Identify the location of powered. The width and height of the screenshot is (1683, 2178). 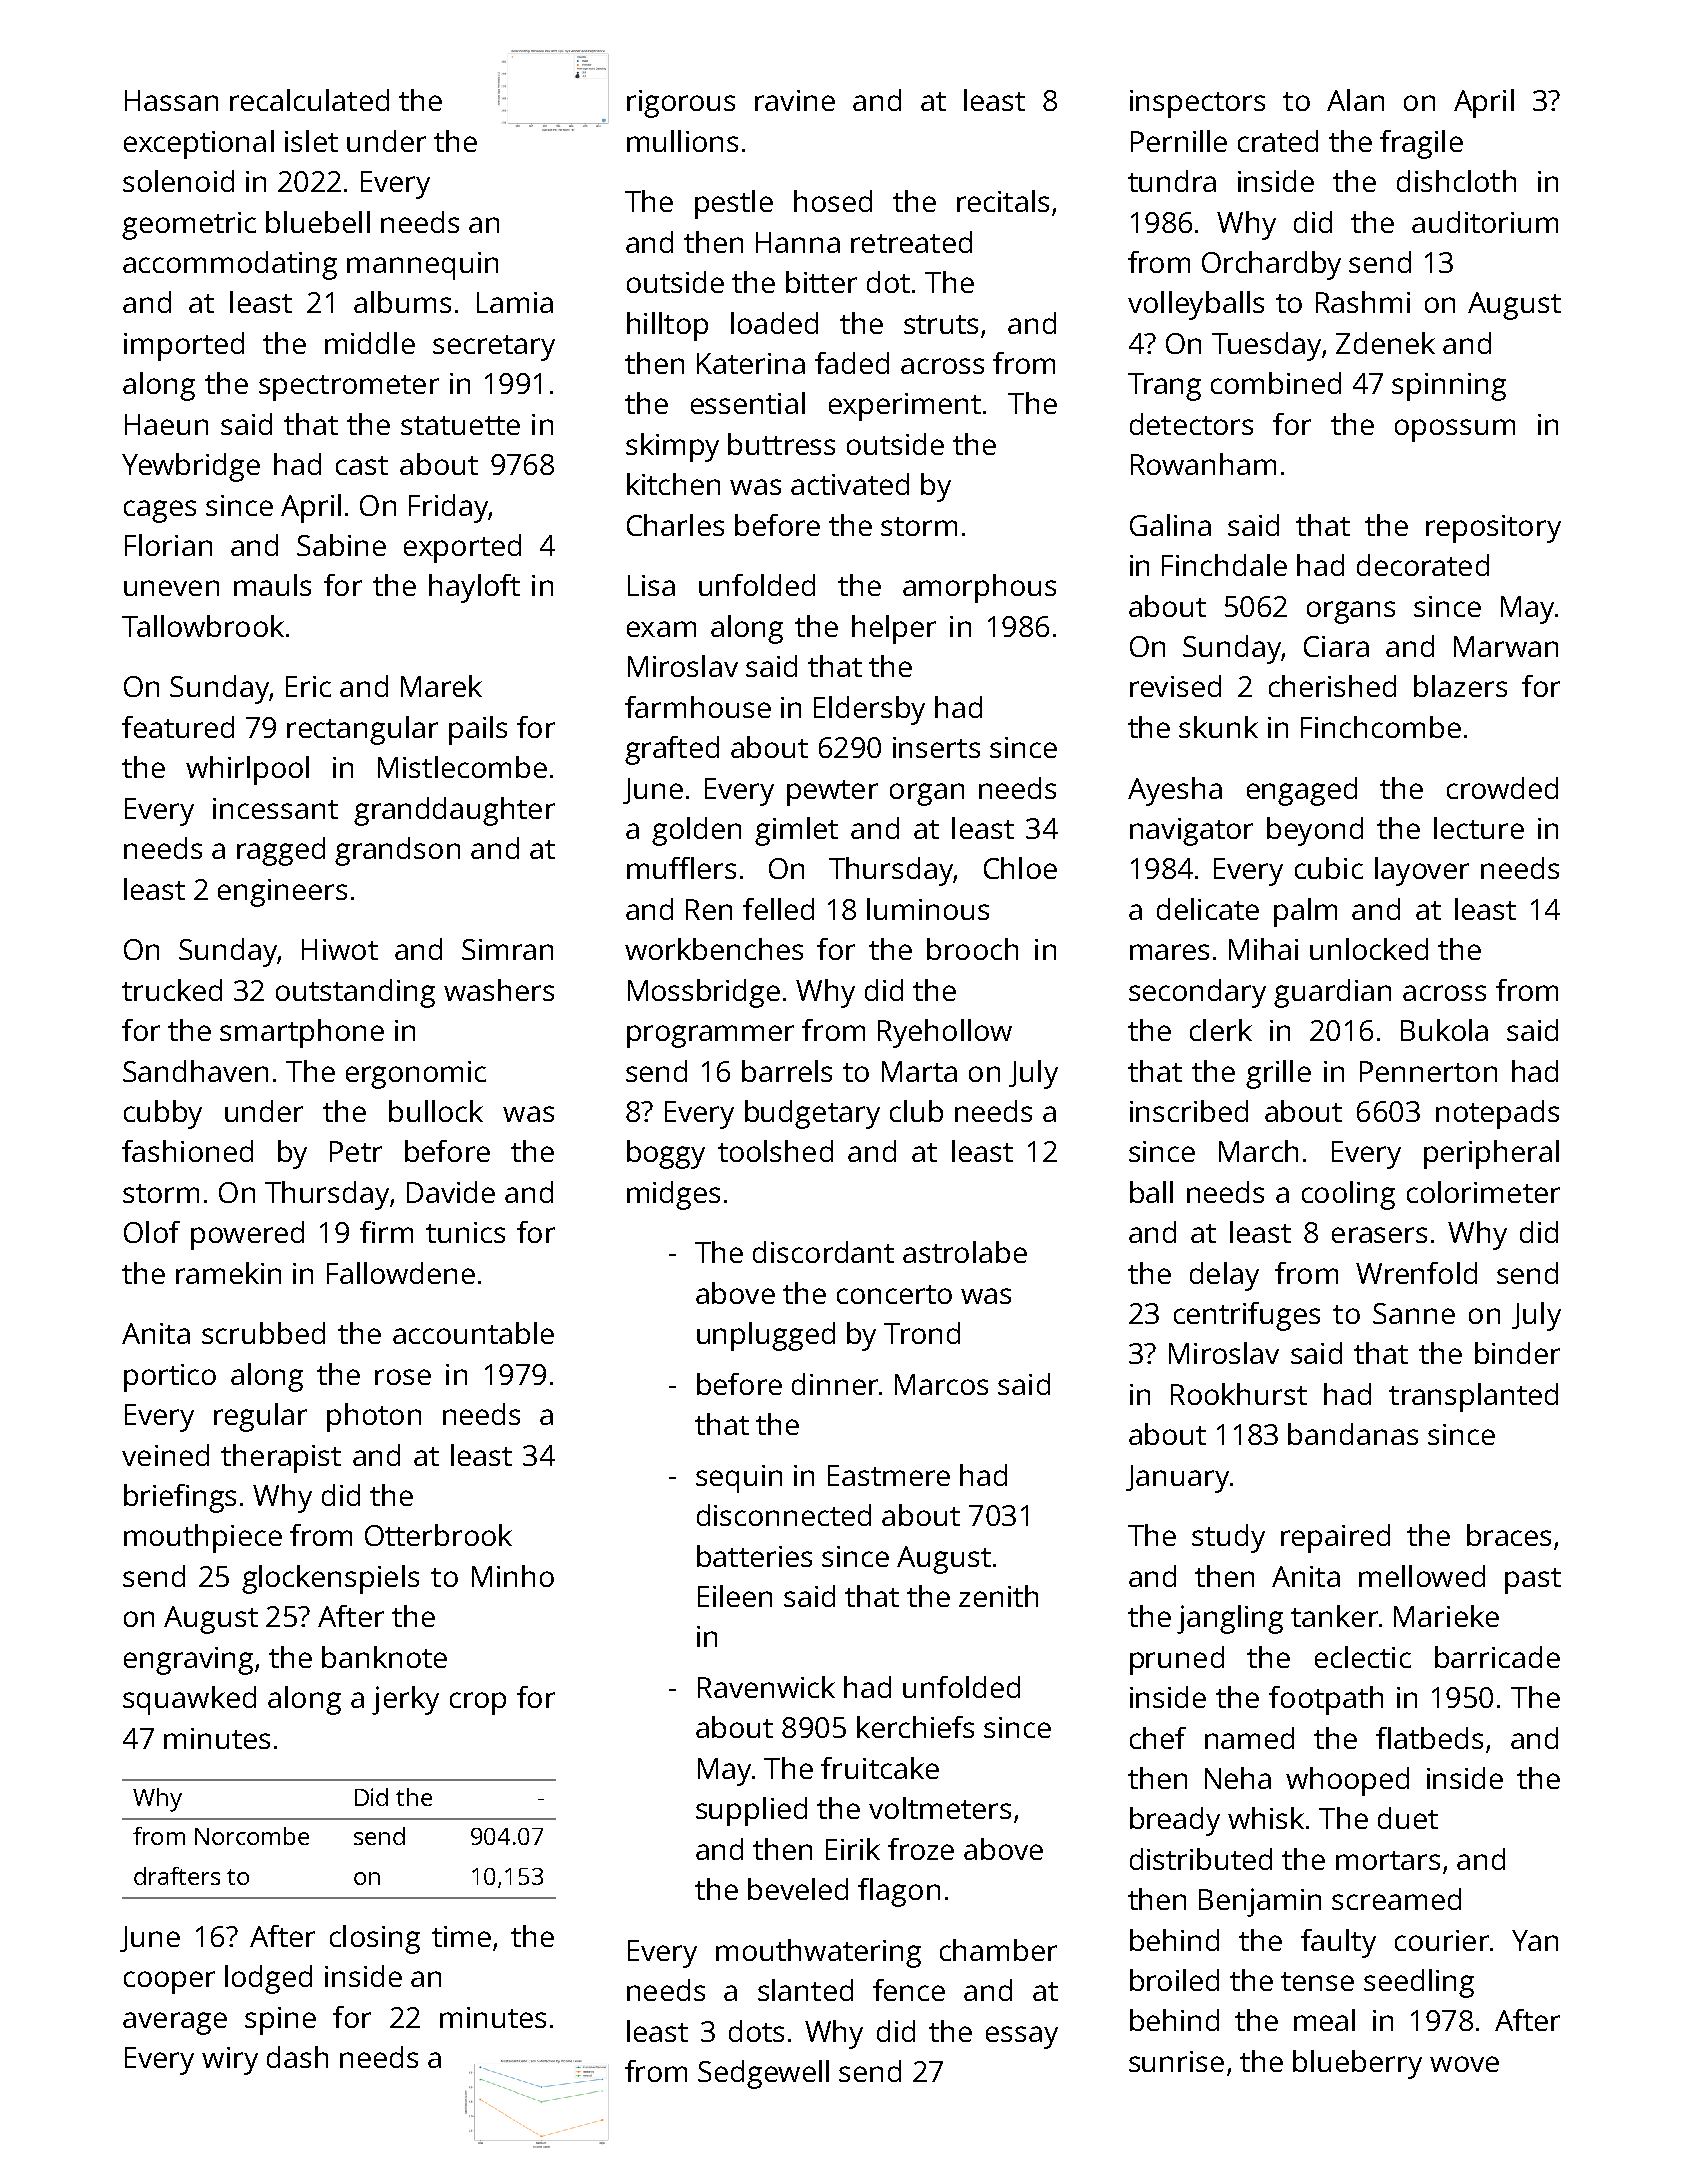
(247, 1235).
